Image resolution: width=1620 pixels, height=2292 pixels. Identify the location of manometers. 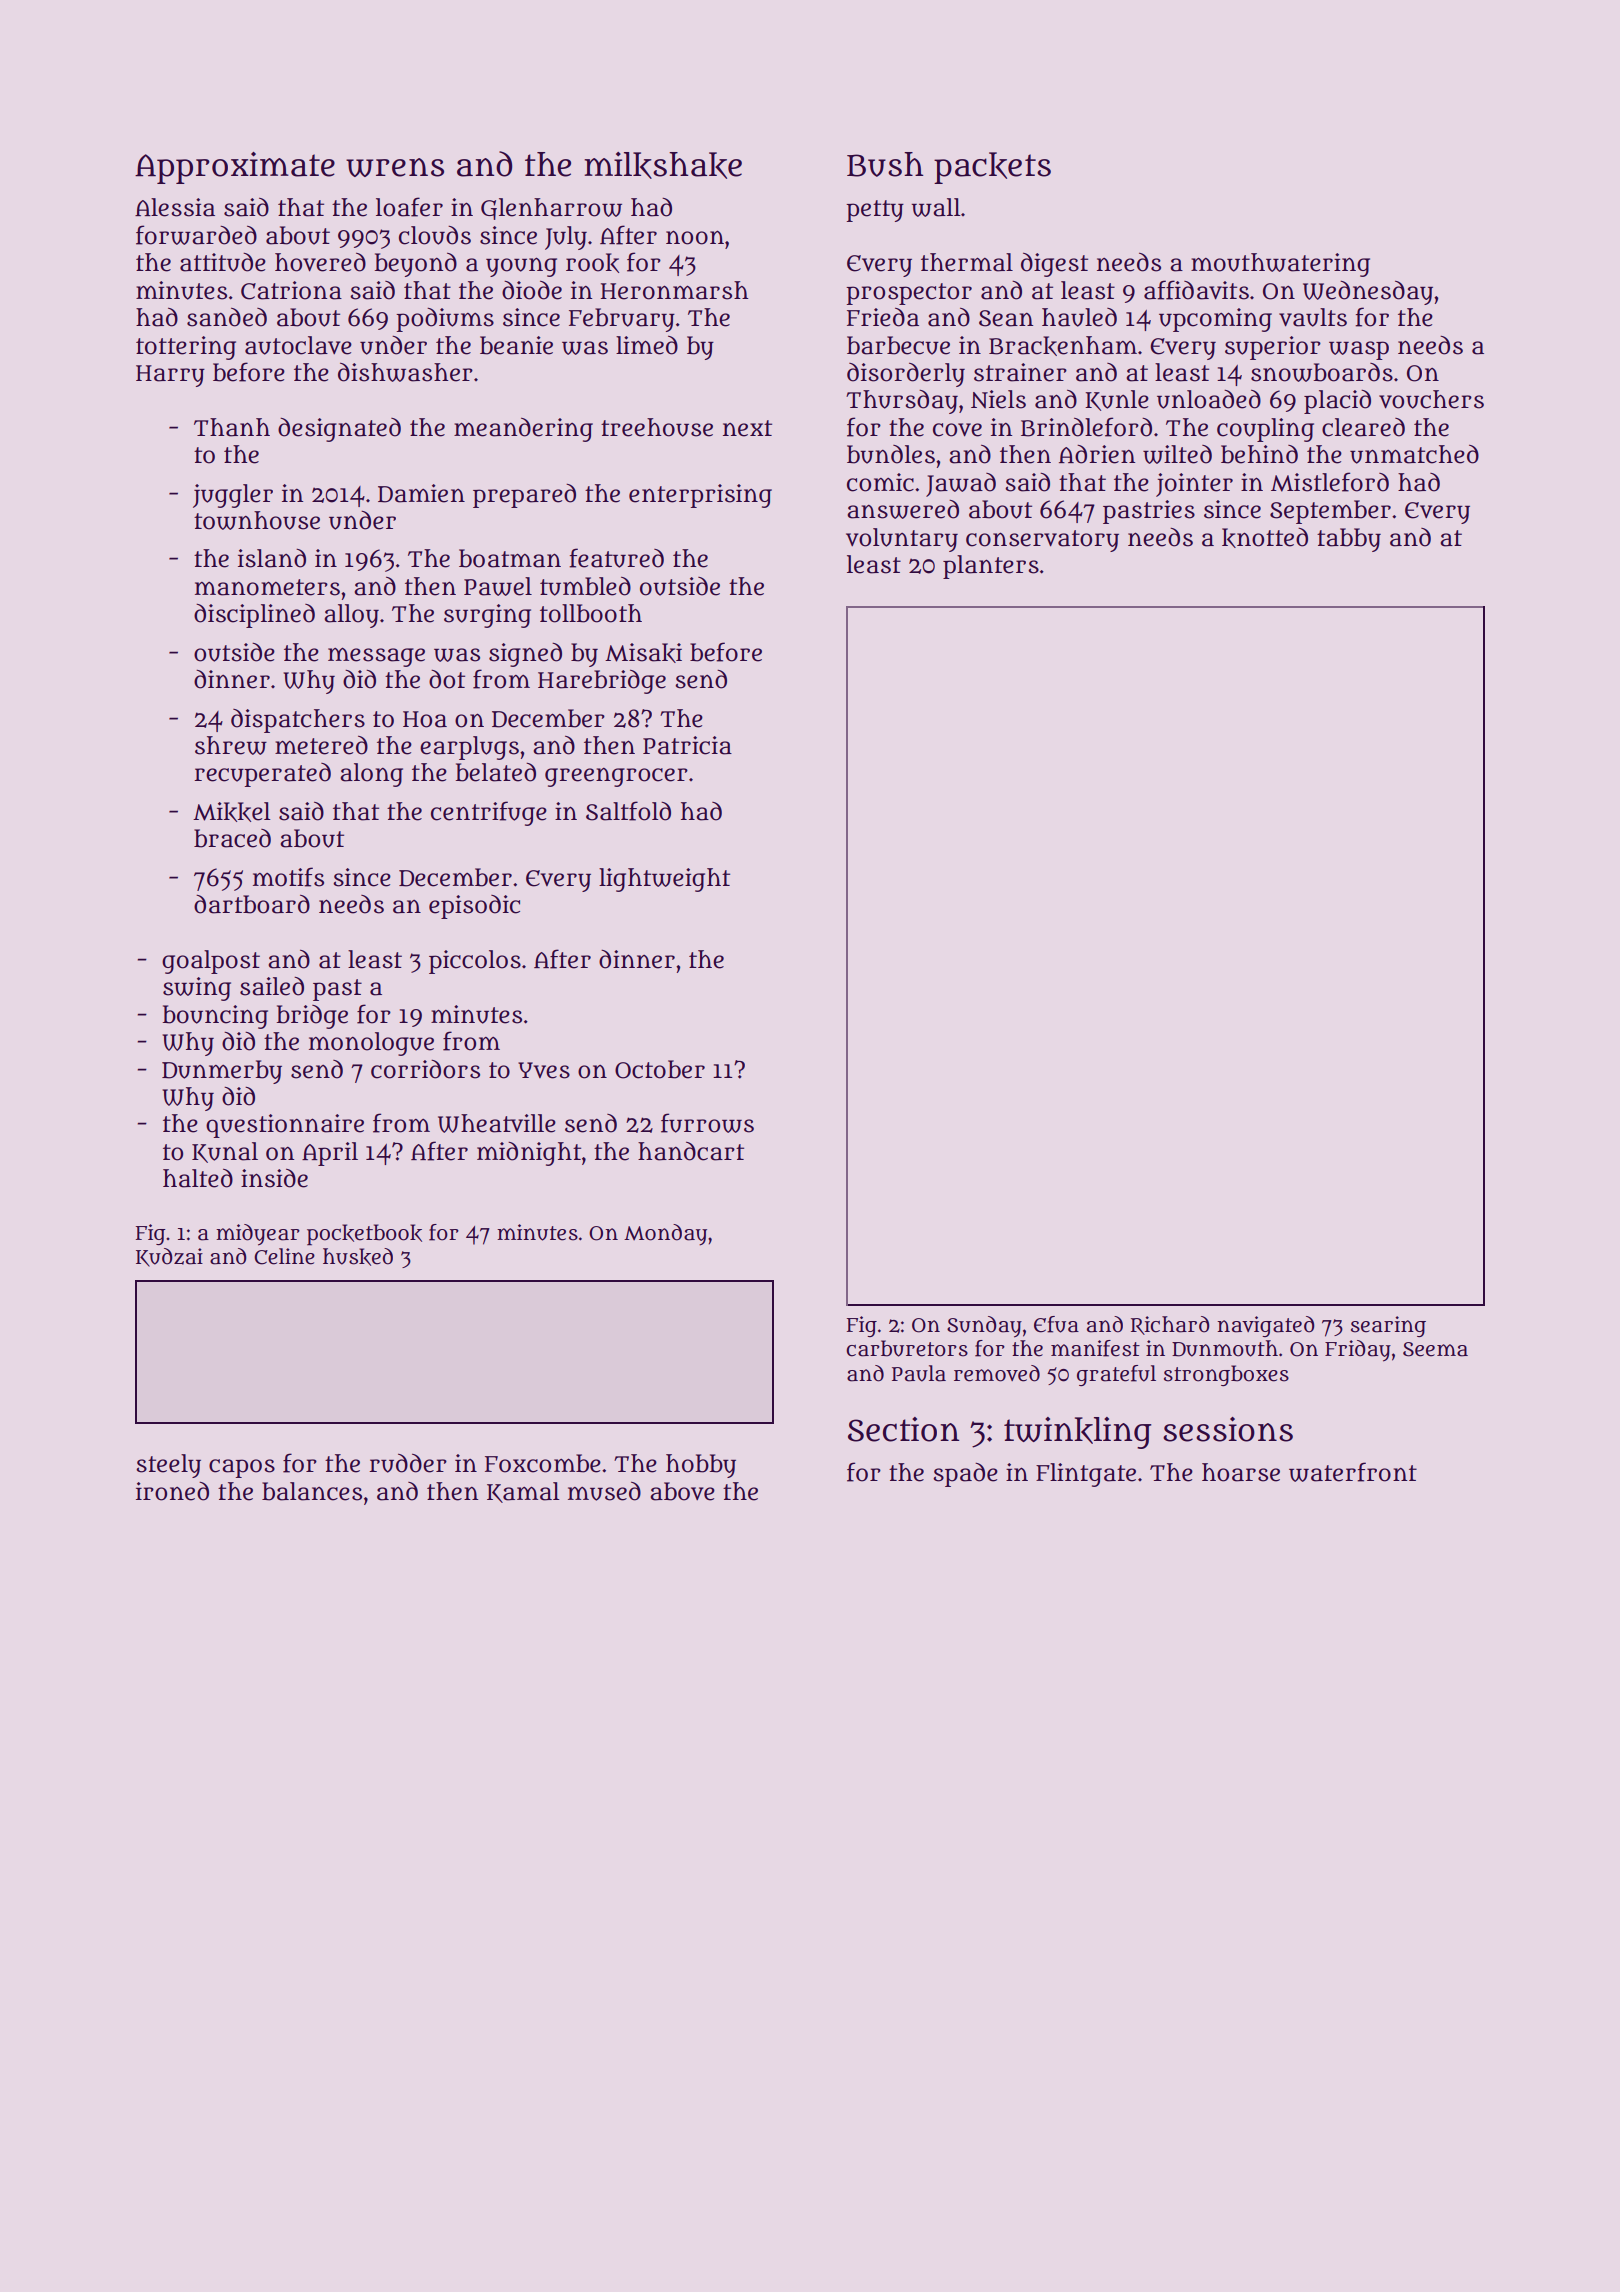
(267, 587).
